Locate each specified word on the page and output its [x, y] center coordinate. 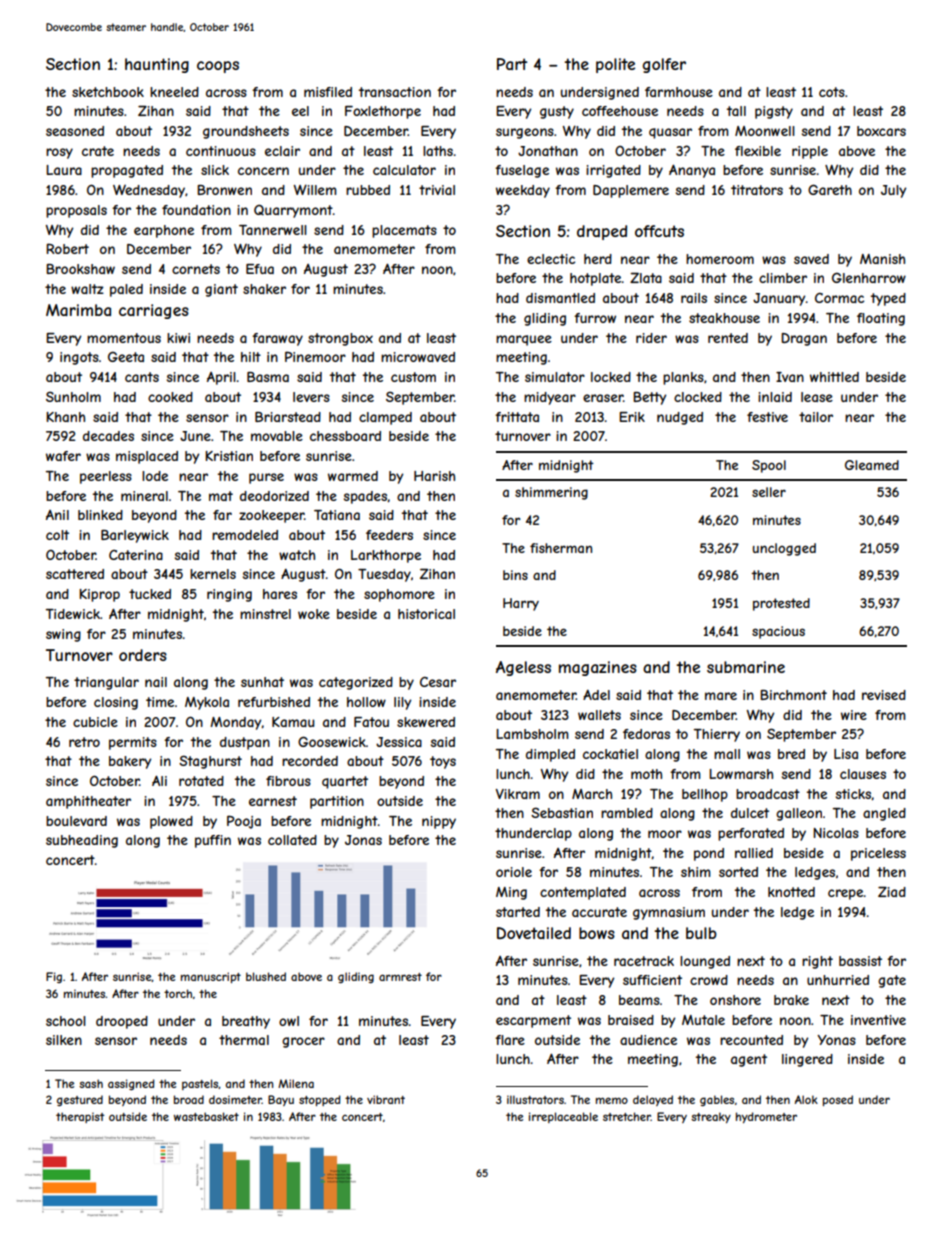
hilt [251, 357]
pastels [200, 1084]
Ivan [790, 377]
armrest [400, 977]
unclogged [784, 549]
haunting [157, 65]
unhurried [838, 980]
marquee [524, 340]
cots [832, 92]
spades [365, 497]
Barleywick [135, 536]
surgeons [525, 133]
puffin [213, 841]
